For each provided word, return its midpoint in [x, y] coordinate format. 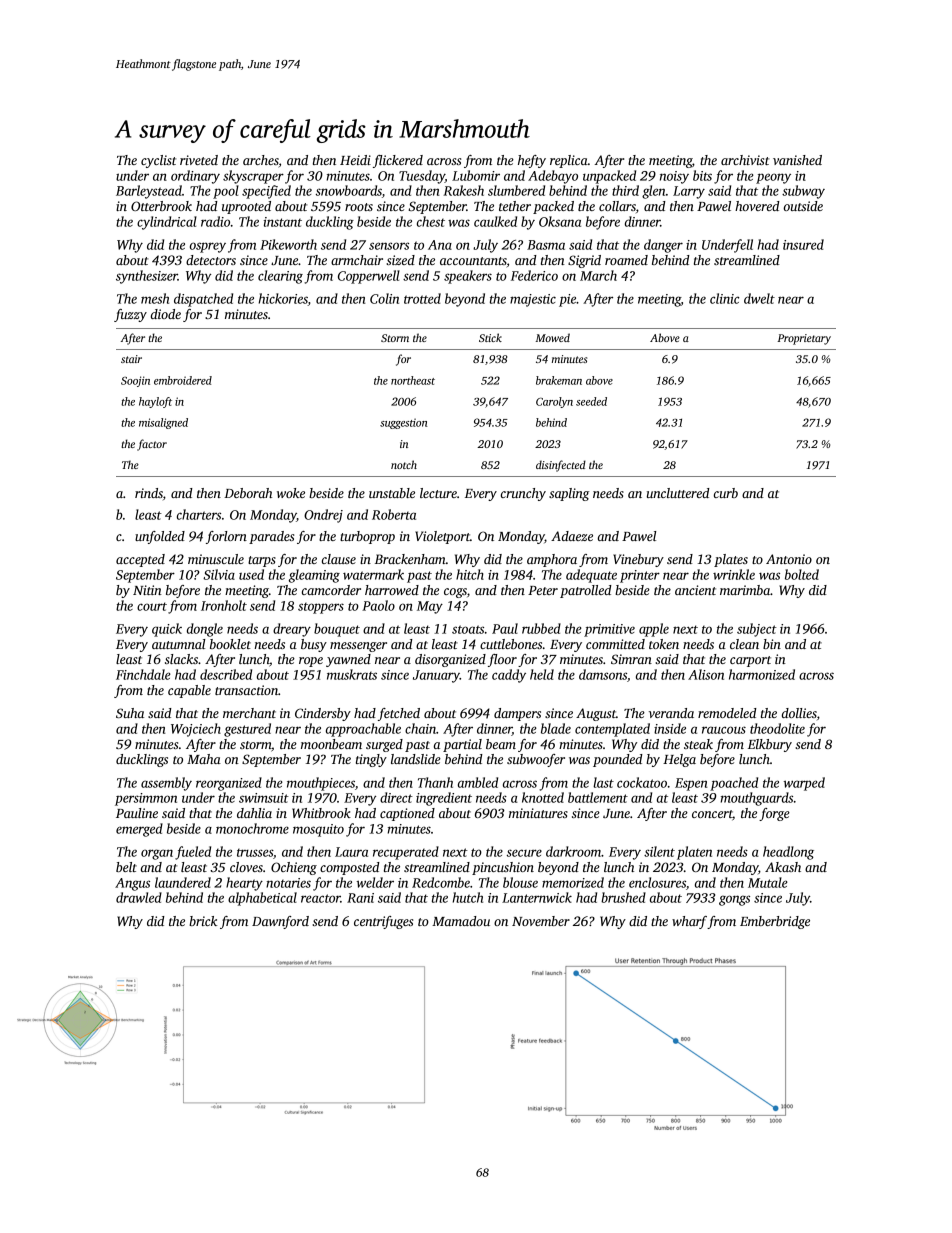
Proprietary [804, 339]
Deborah [248, 493]
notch [404, 464]
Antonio [789, 559]
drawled [139, 897]
